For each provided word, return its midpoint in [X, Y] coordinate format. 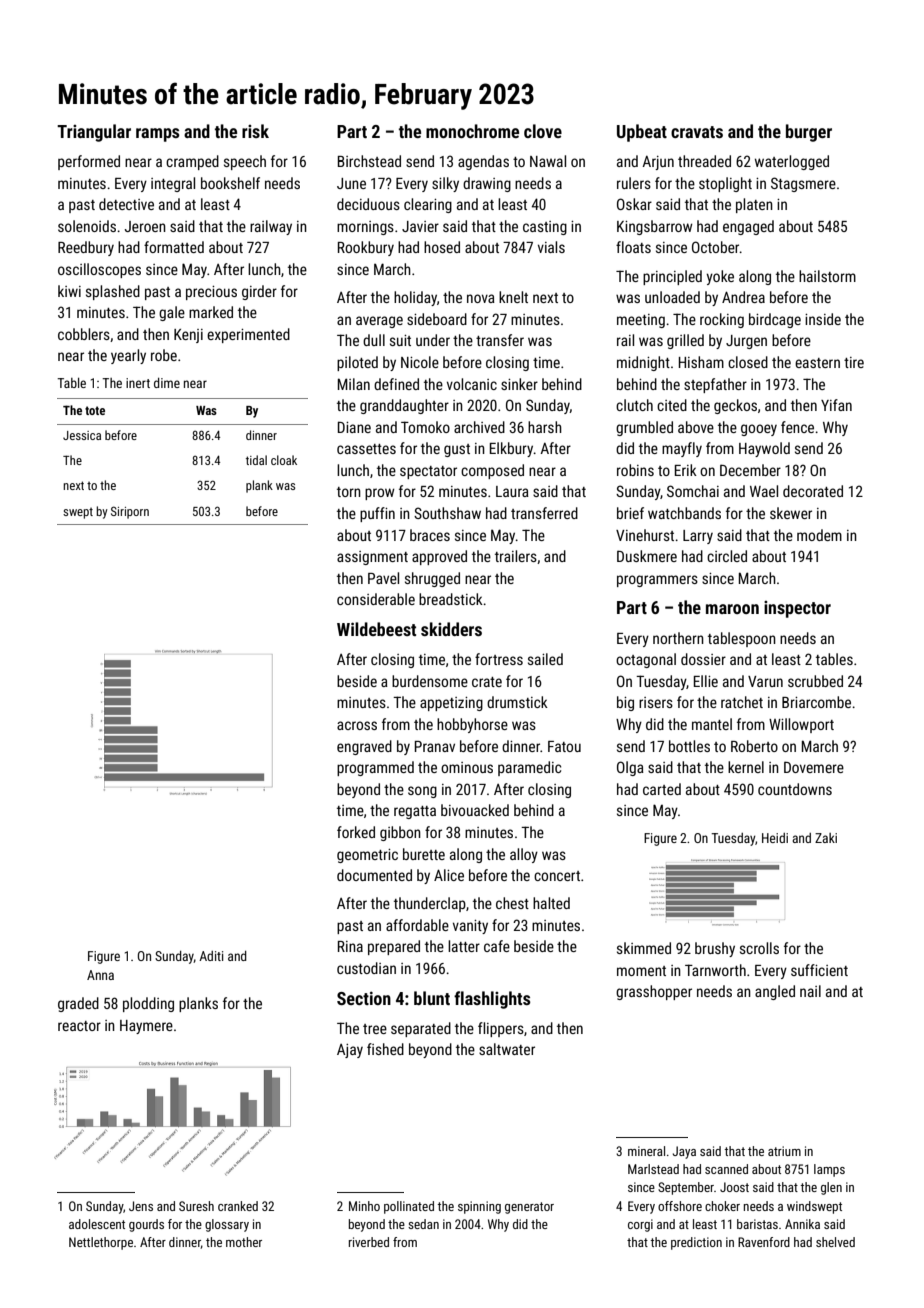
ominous [467, 767]
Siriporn [130, 512]
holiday [415, 298]
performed [89, 162]
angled [775, 992]
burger [809, 133]
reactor [79, 1026]
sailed [545, 659]
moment [641, 971]
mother [244, 1242]
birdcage [775, 320]
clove [543, 131]
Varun [765, 681]
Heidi [775, 838]
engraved [364, 747]
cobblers [84, 334]
